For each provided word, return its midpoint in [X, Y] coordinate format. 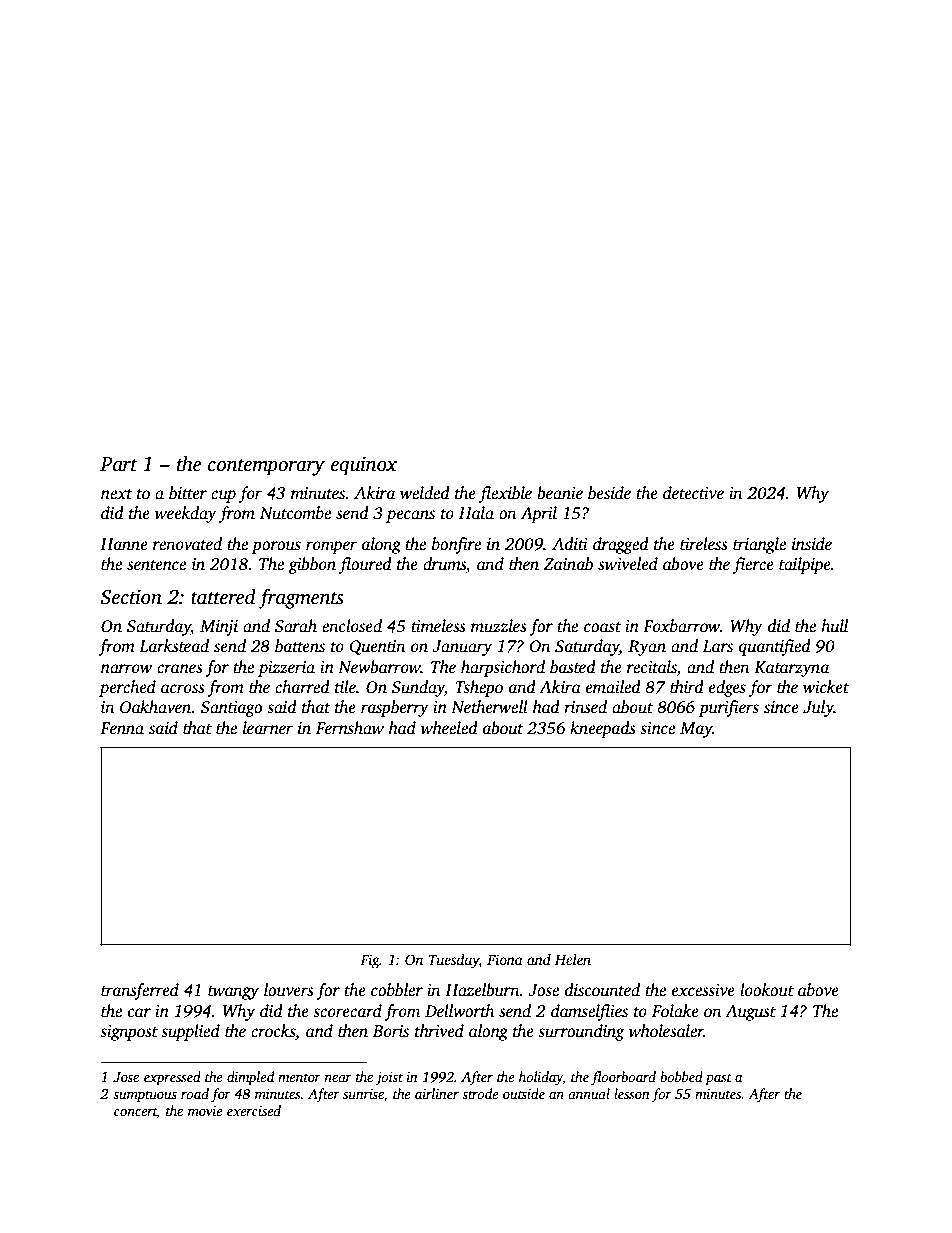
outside [524, 1093]
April [539, 514]
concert [135, 1113]
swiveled [628, 564]
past [718, 1079]
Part [119, 464]
